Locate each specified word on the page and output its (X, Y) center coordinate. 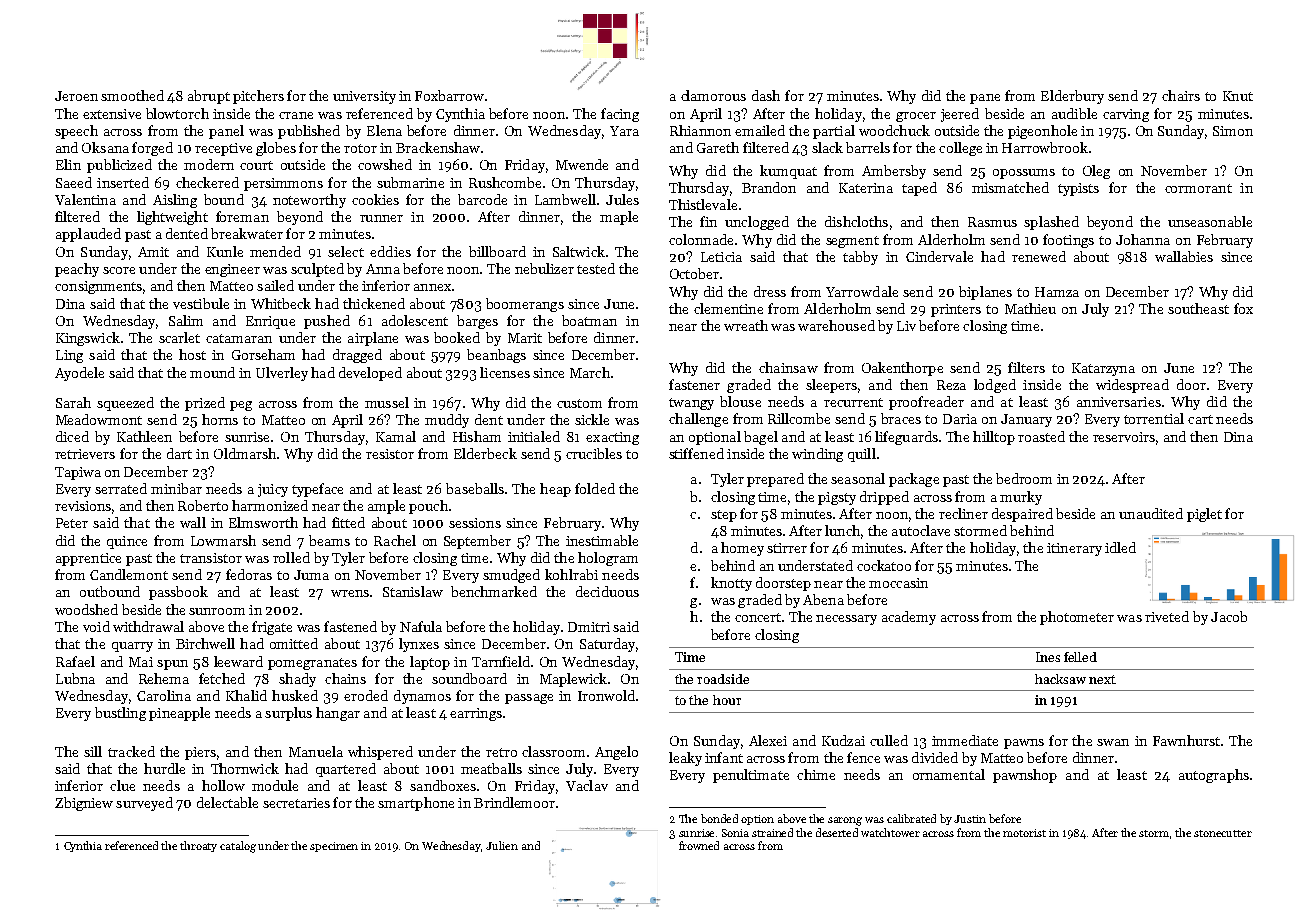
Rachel (395, 540)
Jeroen (76, 96)
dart (179, 453)
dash (766, 95)
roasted (1041, 436)
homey (742, 549)
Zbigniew (84, 804)
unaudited (1151, 513)
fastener (694, 384)
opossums (1024, 174)
